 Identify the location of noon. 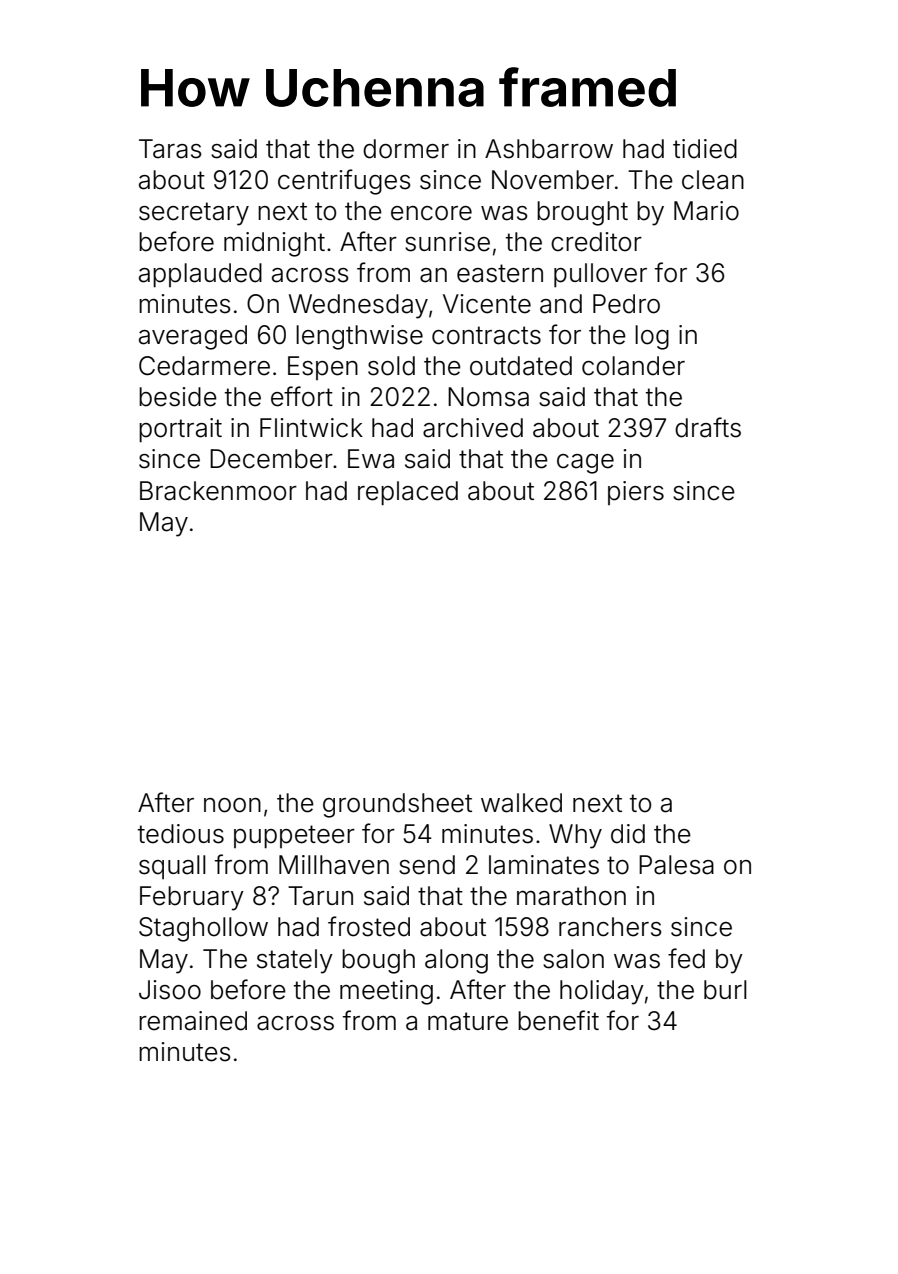
(232, 805).
